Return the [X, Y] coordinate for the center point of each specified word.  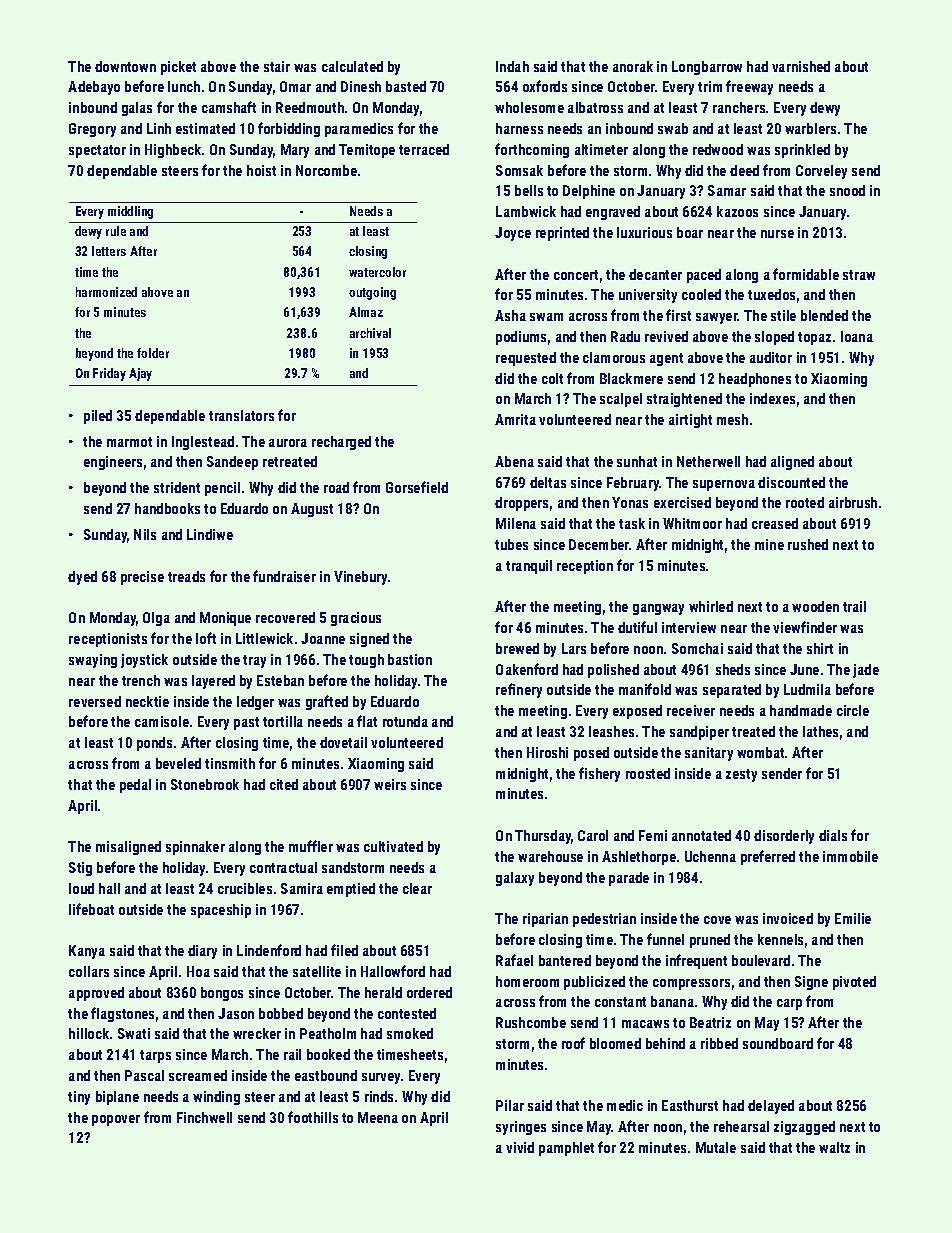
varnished [801, 66]
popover [116, 1120]
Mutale [716, 1147]
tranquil [529, 567]
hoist [261, 170]
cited [284, 784]
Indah [512, 66]
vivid [520, 1147]
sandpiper [699, 733]
